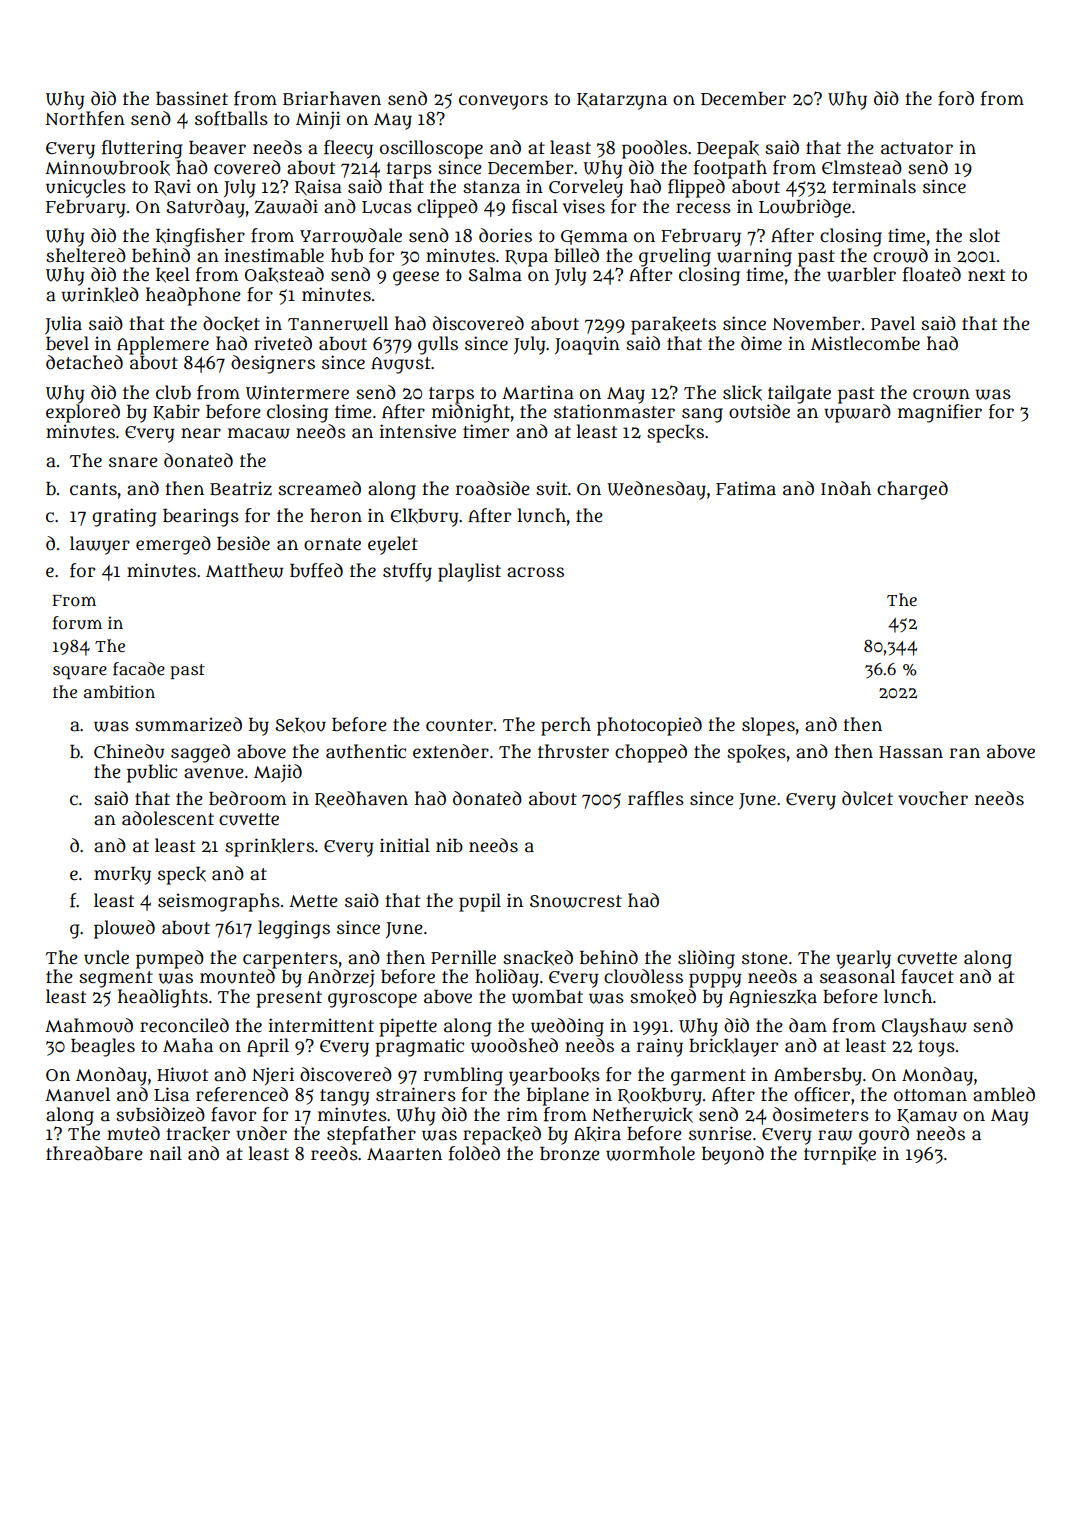  What do you see at coordinates (965, 753) in the screenshot?
I see `ran` at bounding box center [965, 753].
